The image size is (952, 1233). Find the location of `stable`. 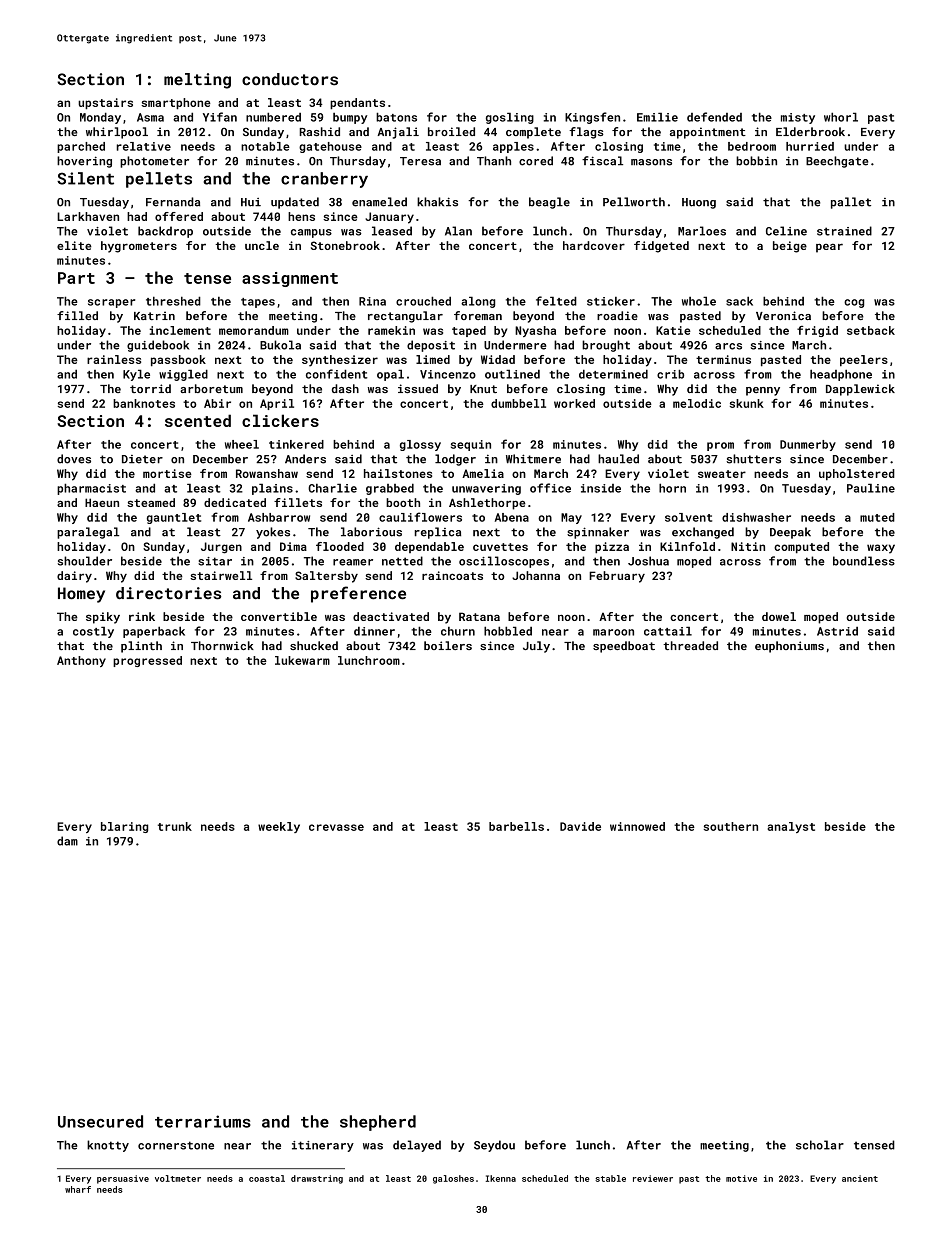

stable is located at coordinates (610, 1178).
